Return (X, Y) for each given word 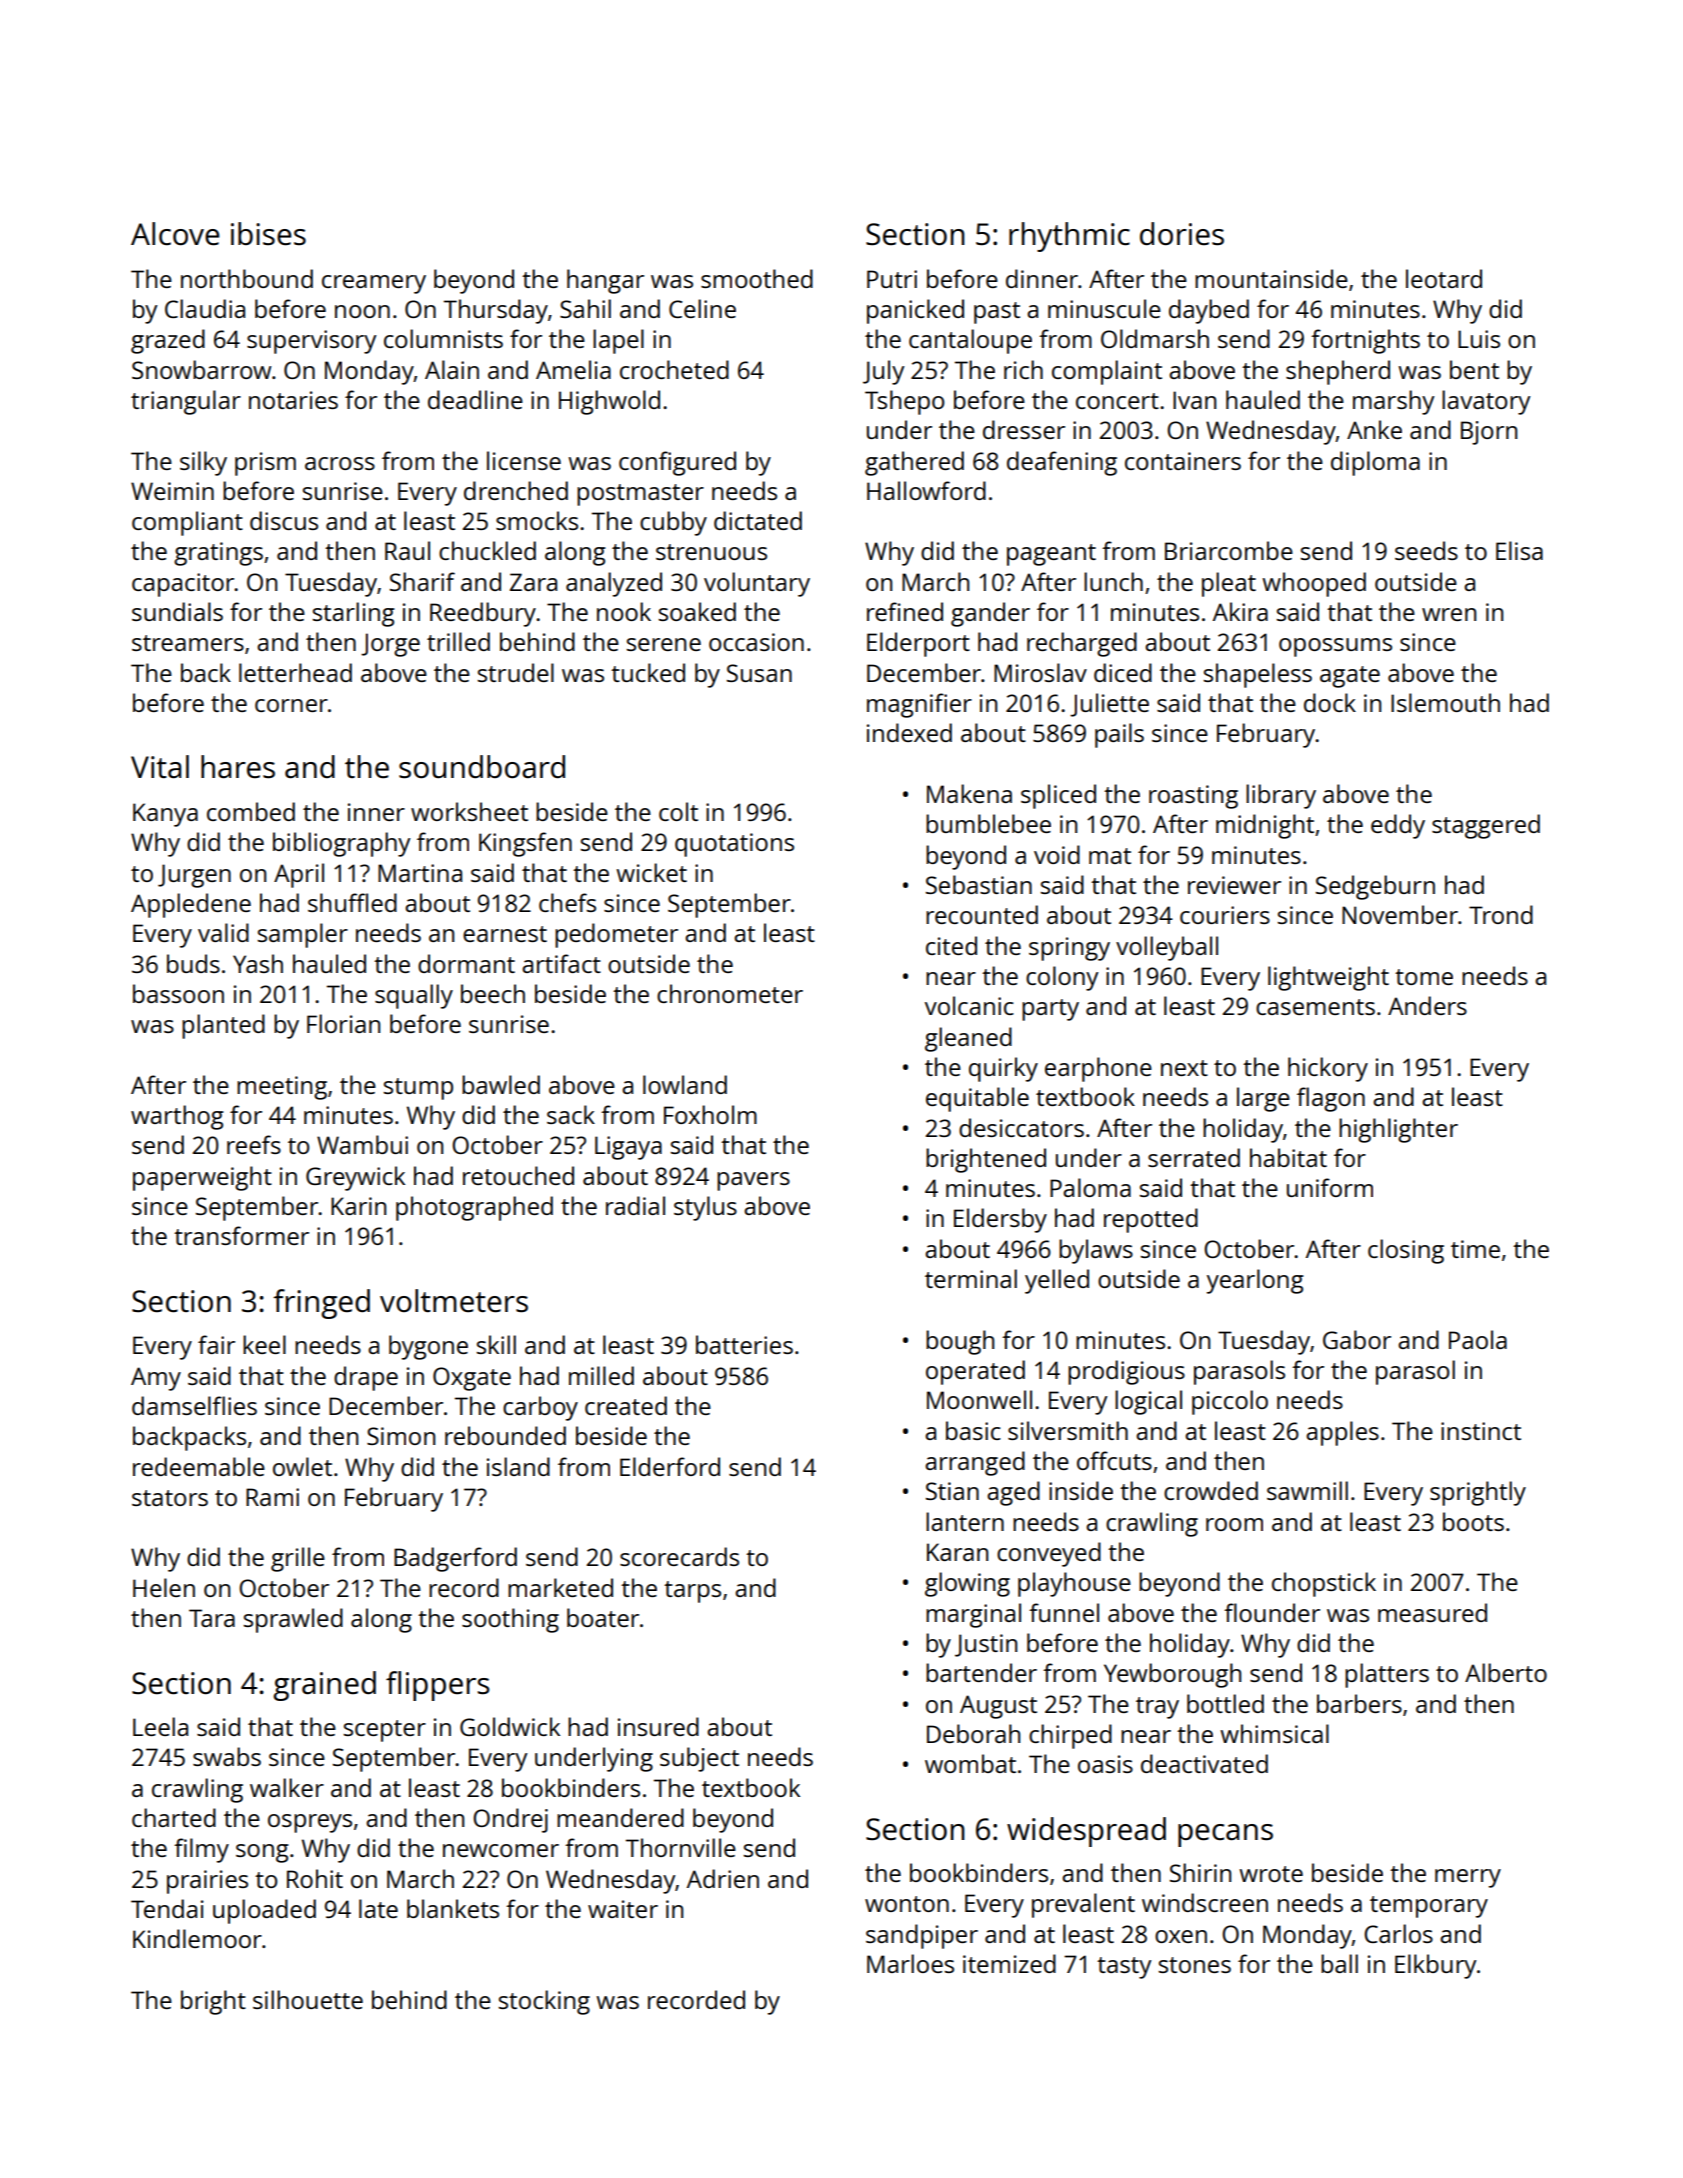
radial (635, 1205)
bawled (501, 1084)
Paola (1478, 1339)
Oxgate (472, 1379)
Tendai (167, 1908)
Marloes (910, 1963)
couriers (1225, 915)
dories (1182, 234)
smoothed (757, 278)
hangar (605, 281)
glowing (967, 1584)
